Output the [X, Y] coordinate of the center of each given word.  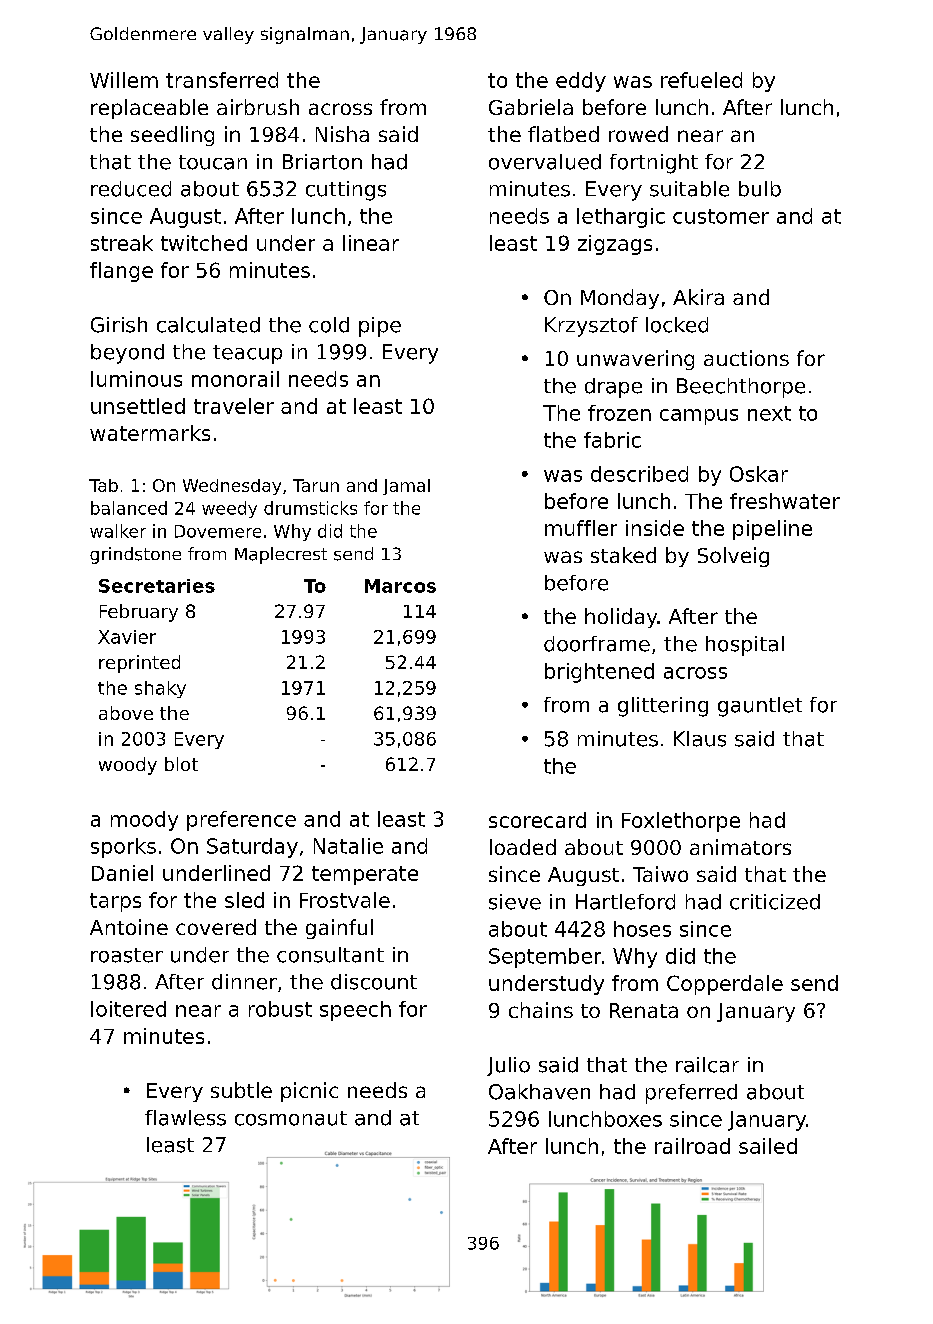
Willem [124, 80]
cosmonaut [291, 1118]
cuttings [346, 191]
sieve [515, 902]
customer [721, 216]
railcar [707, 1065]
